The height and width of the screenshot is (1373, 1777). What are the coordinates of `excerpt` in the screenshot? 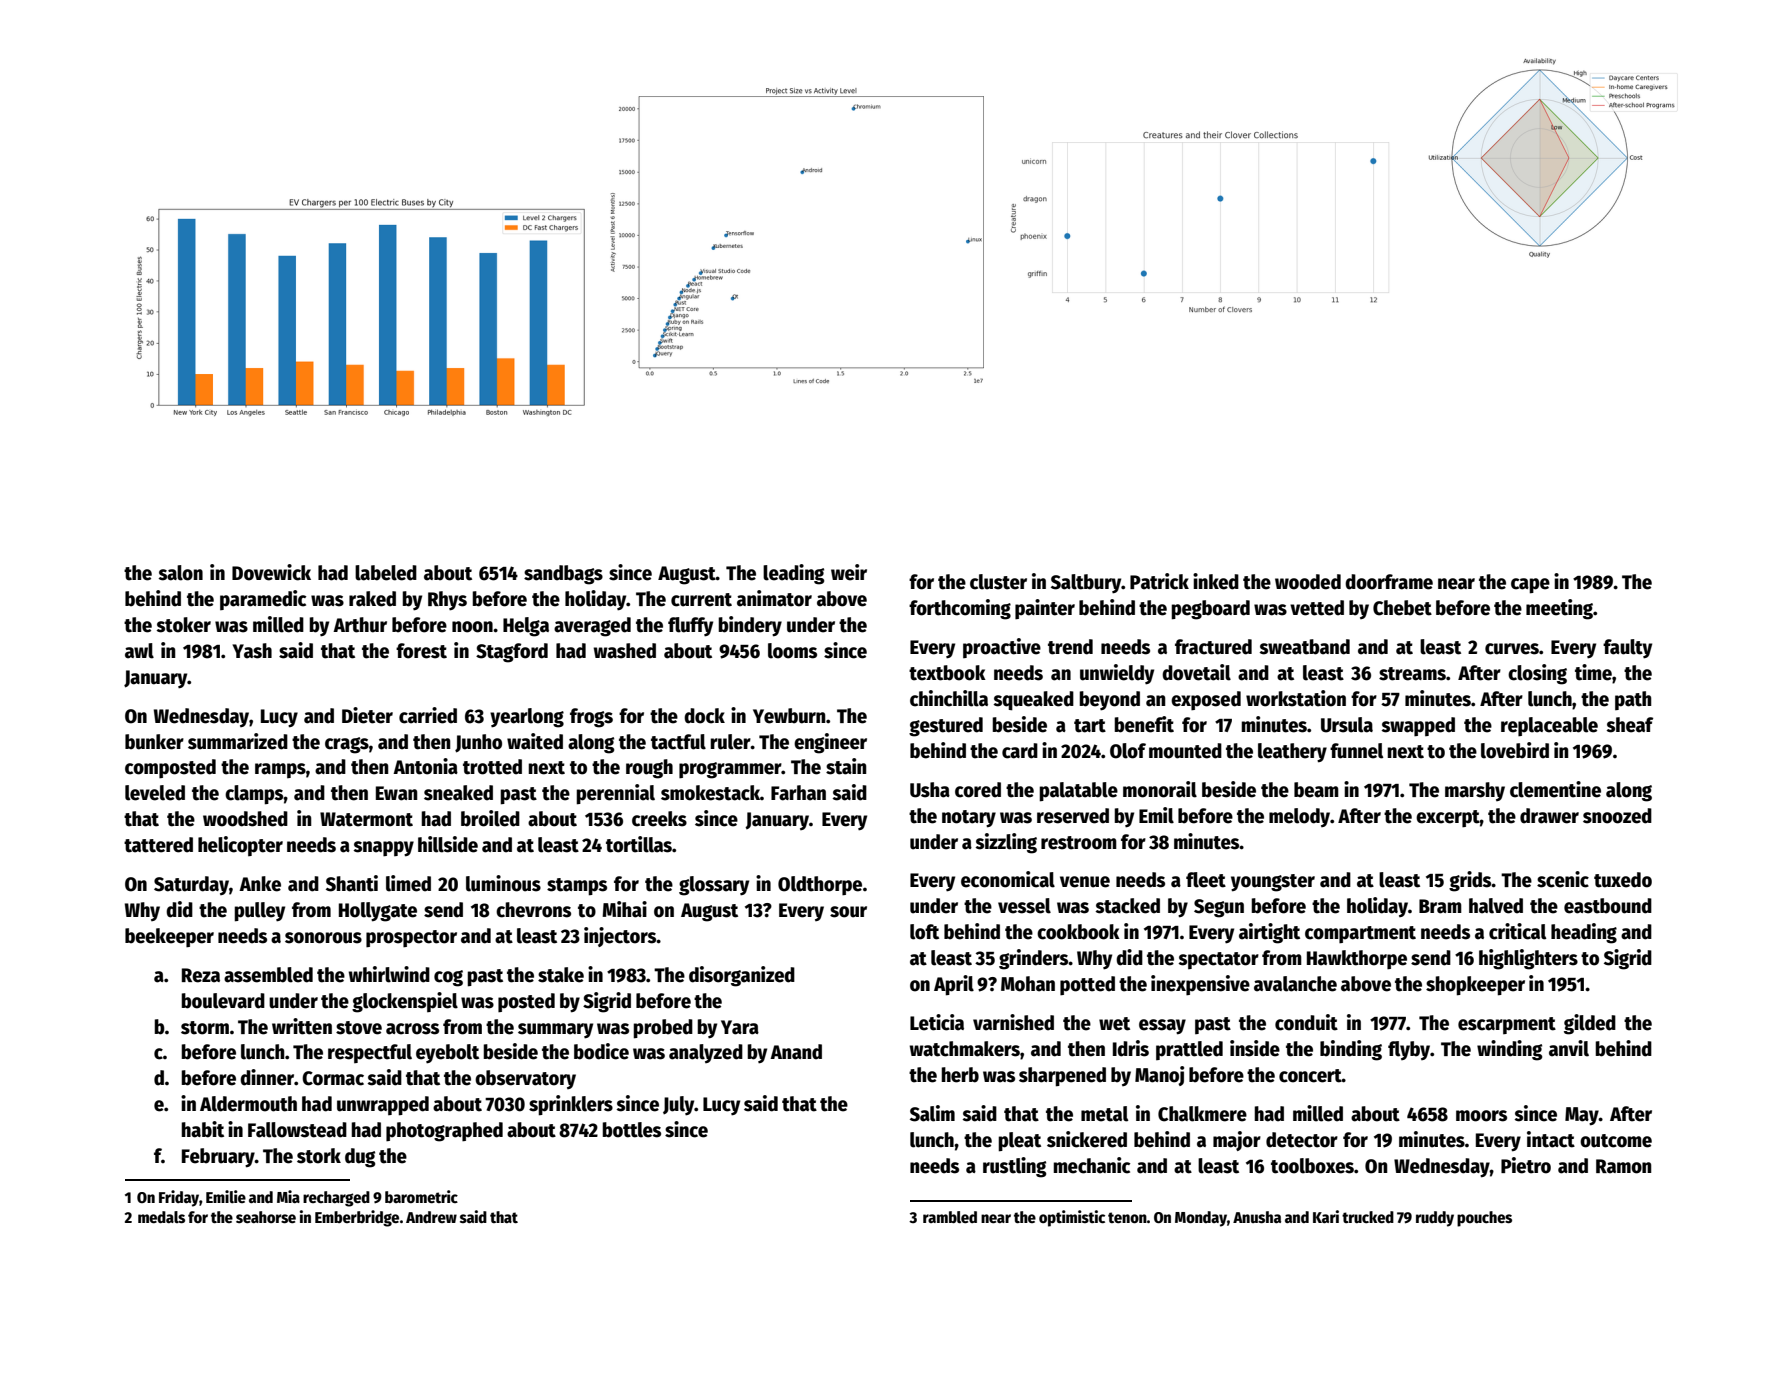 It's located at (1448, 819).
